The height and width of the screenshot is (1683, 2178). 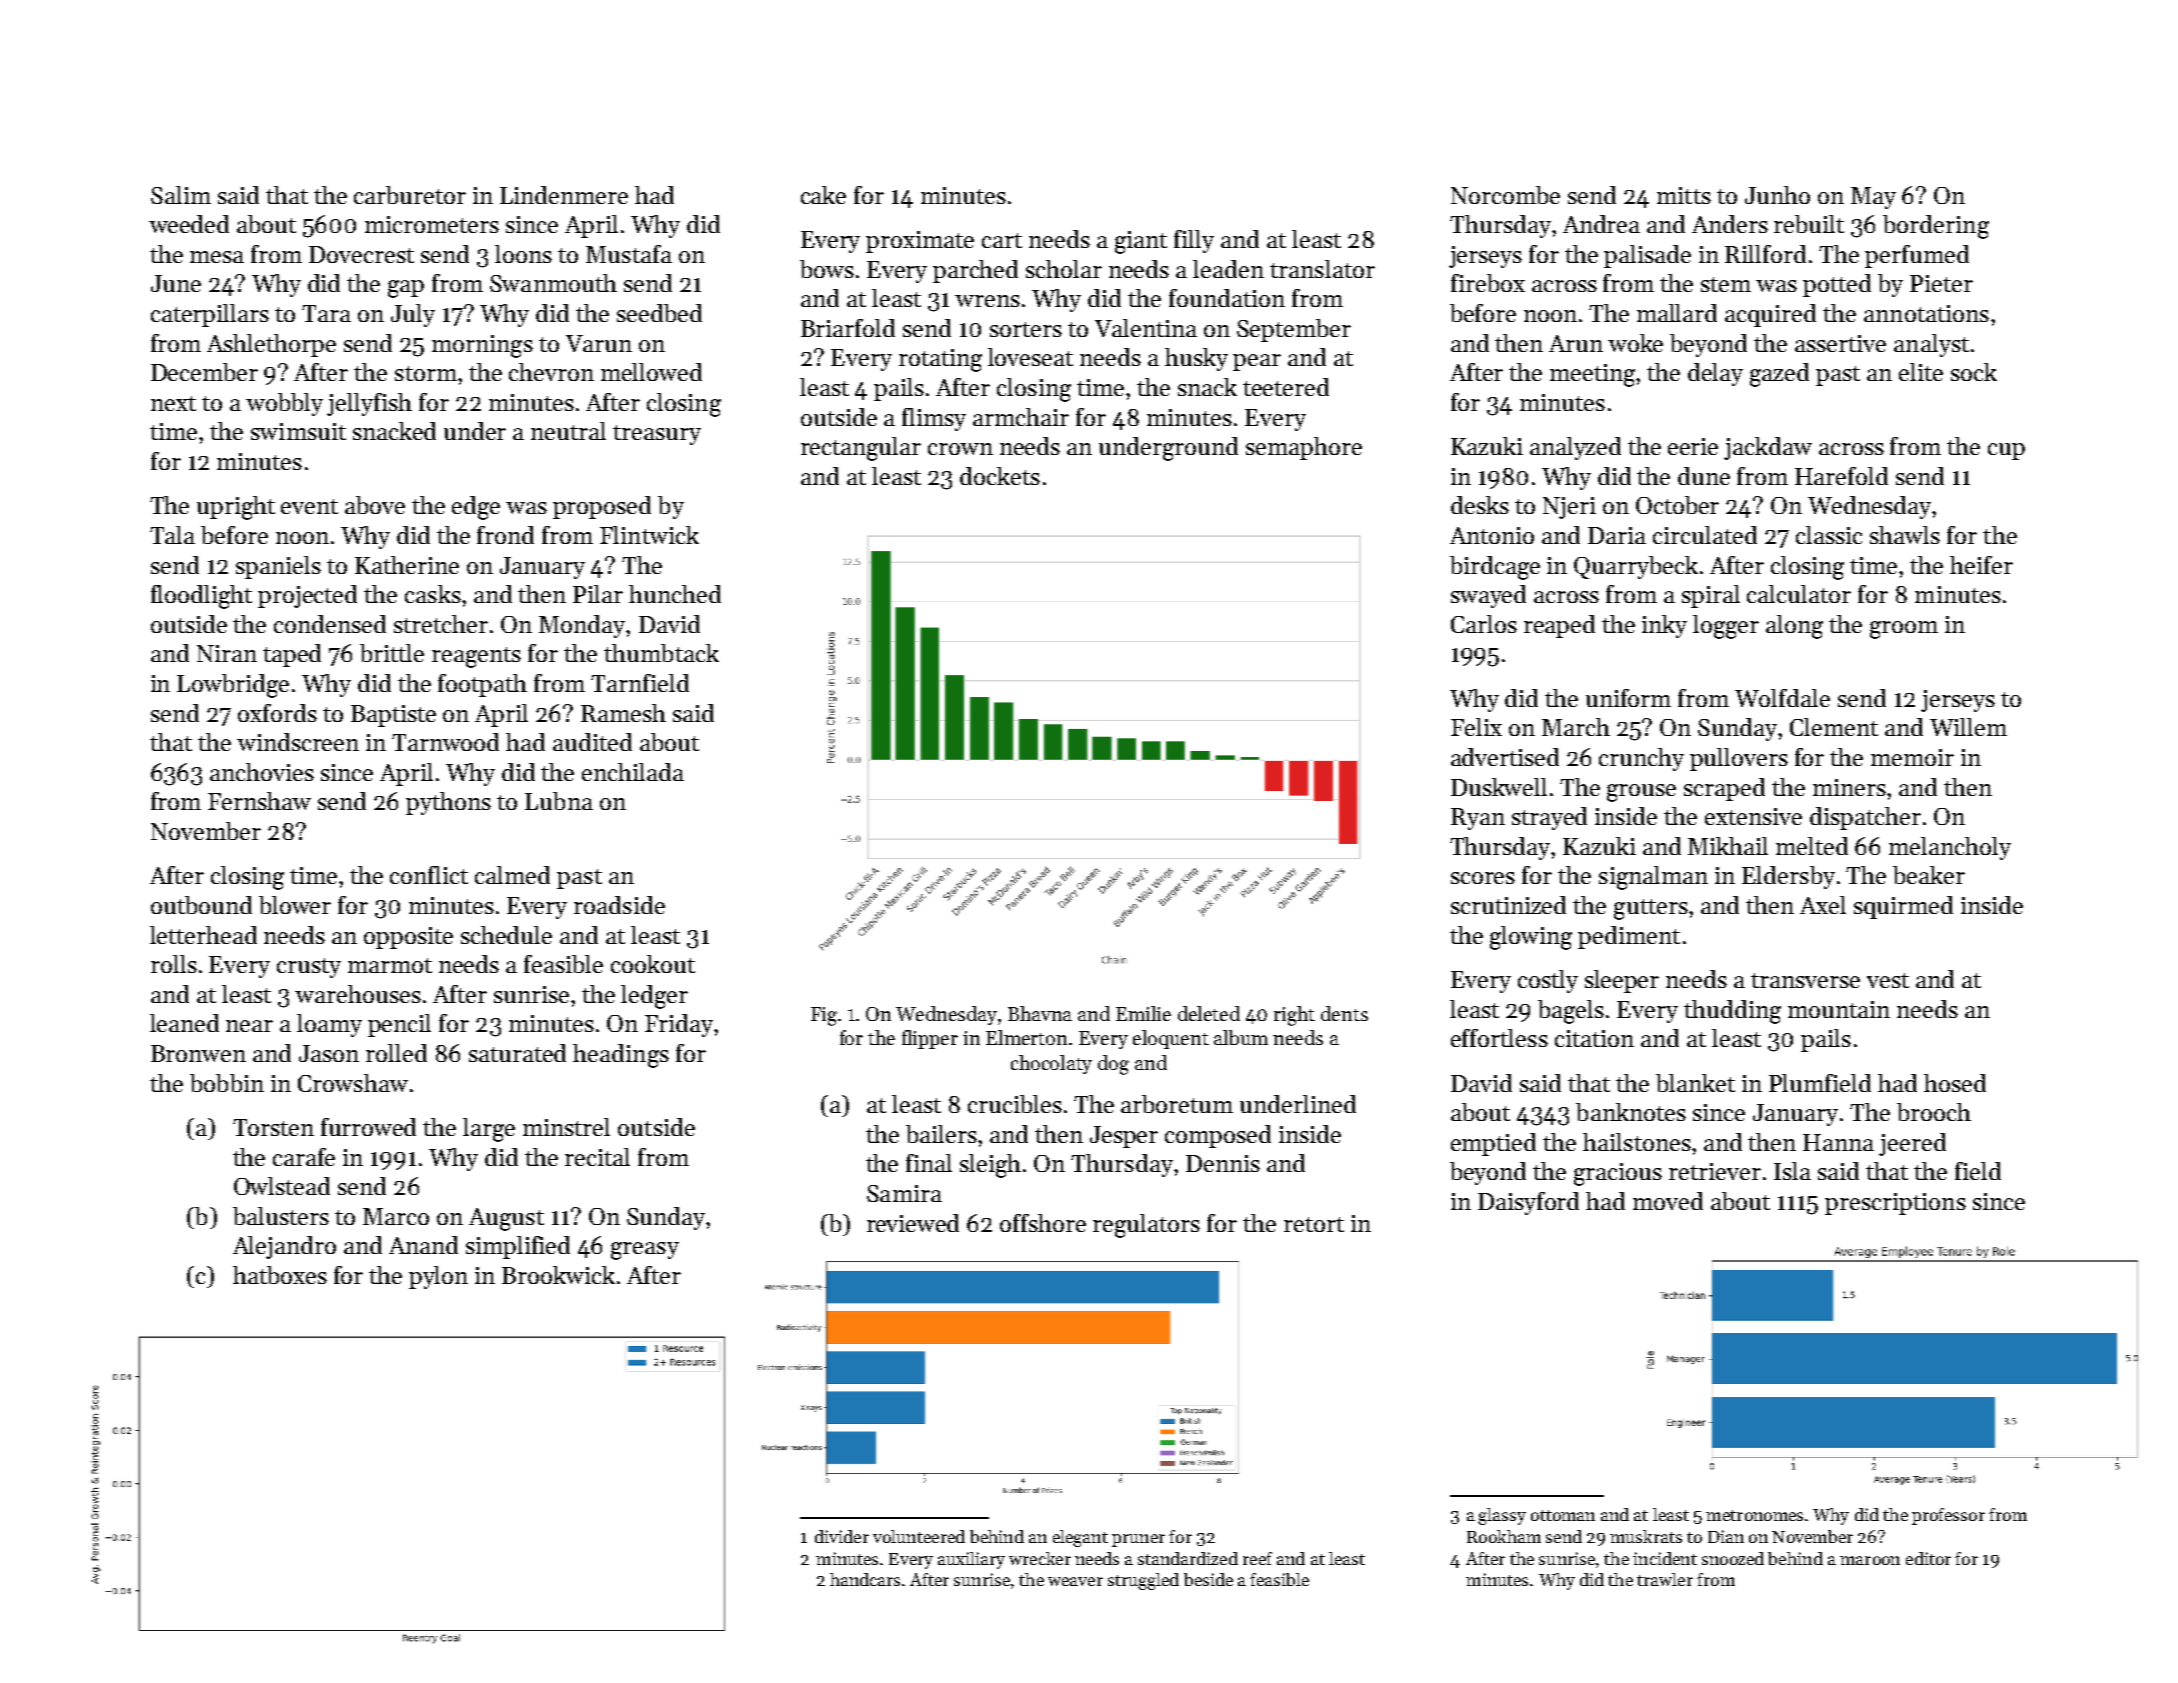 What do you see at coordinates (1981, 565) in the screenshot?
I see `heifer` at bounding box center [1981, 565].
